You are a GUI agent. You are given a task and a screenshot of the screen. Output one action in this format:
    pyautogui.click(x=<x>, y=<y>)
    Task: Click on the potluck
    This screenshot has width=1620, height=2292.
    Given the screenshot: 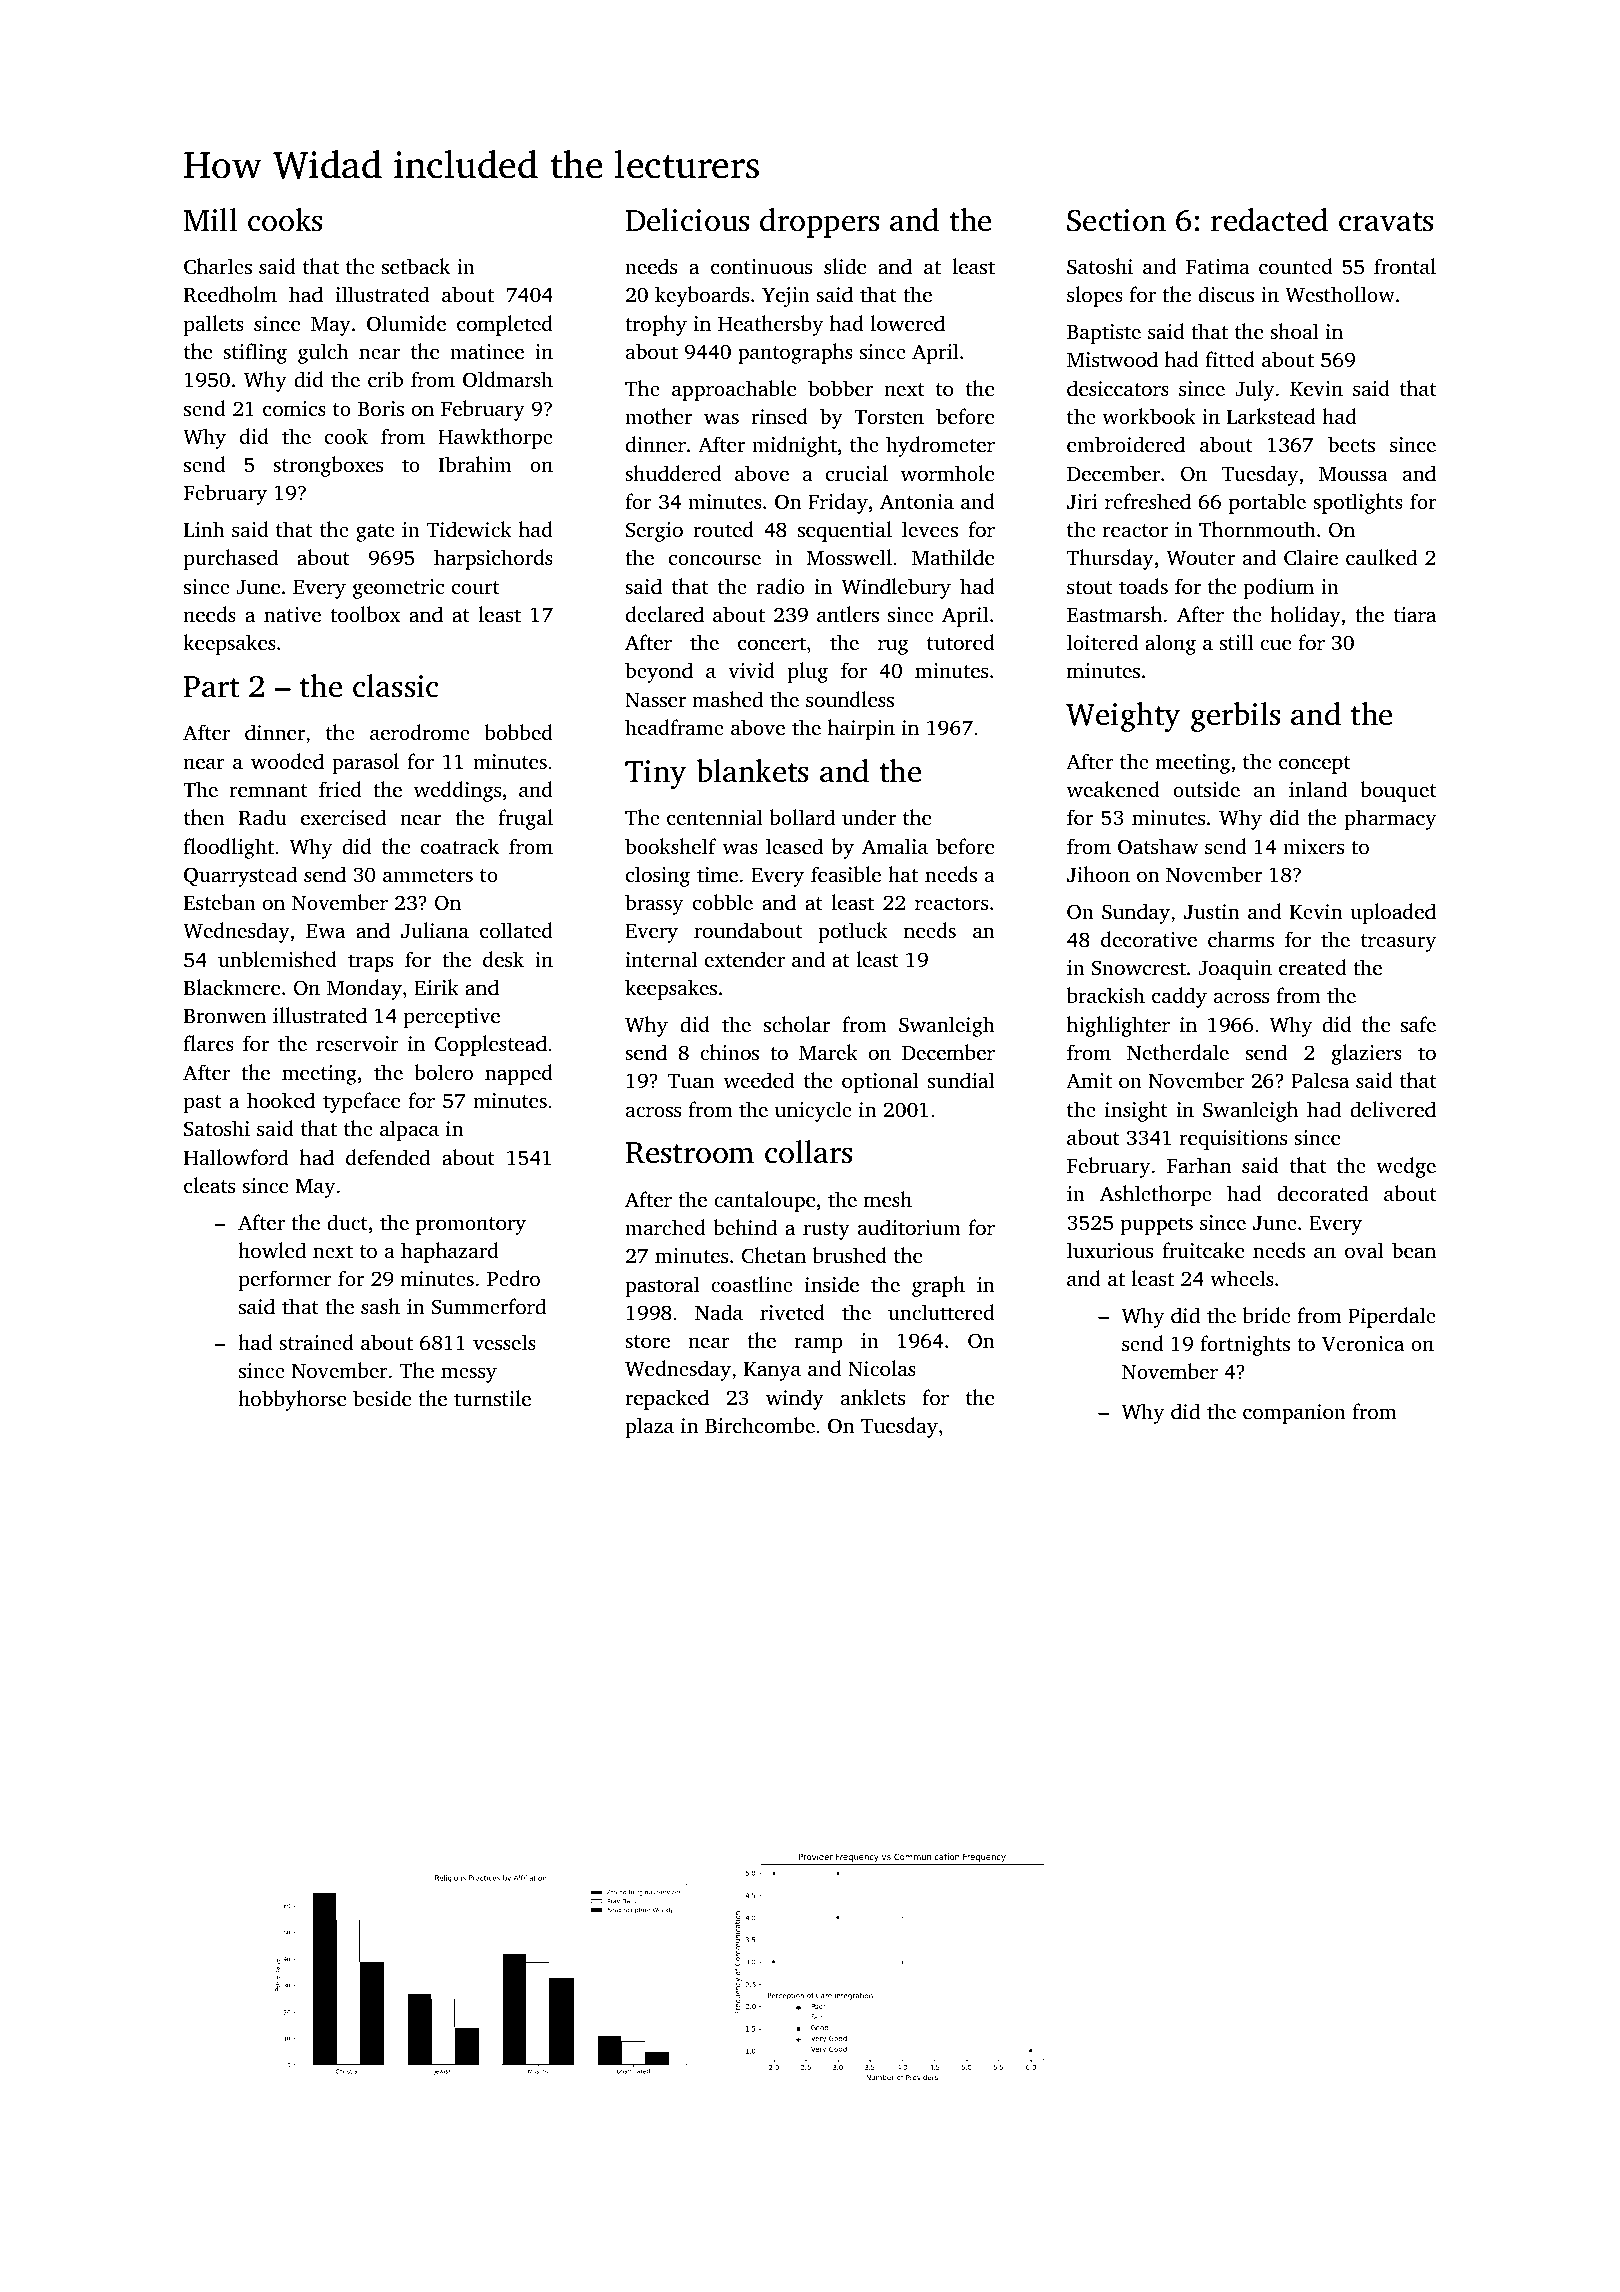 What is the action you would take?
    pyautogui.click(x=853, y=932)
